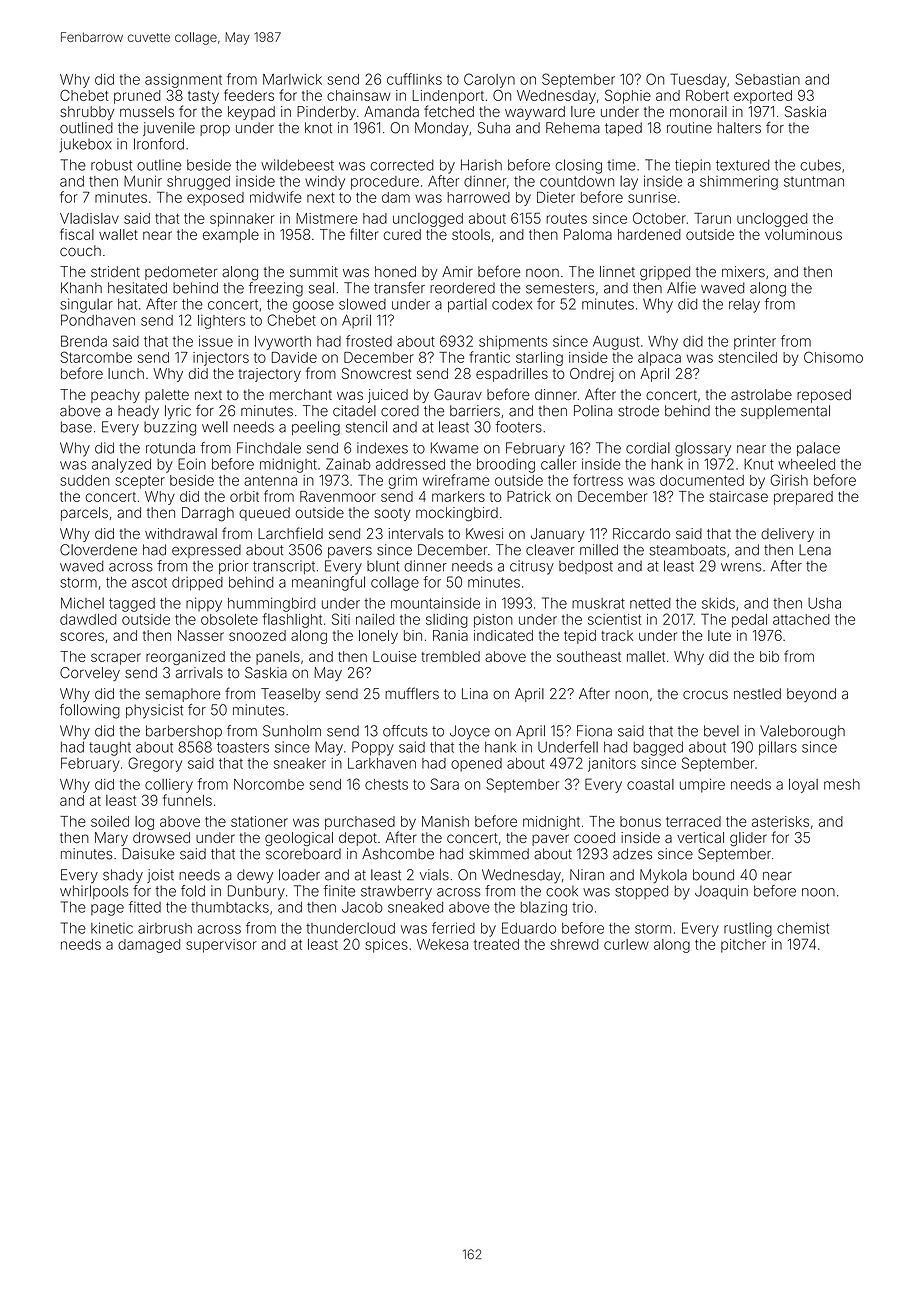 Image resolution: width=924 pixels, height=1314 pixels. What do you see at coordinates (149, 946) in the document?
I see `damaged` at bounding box center [149, 946].
